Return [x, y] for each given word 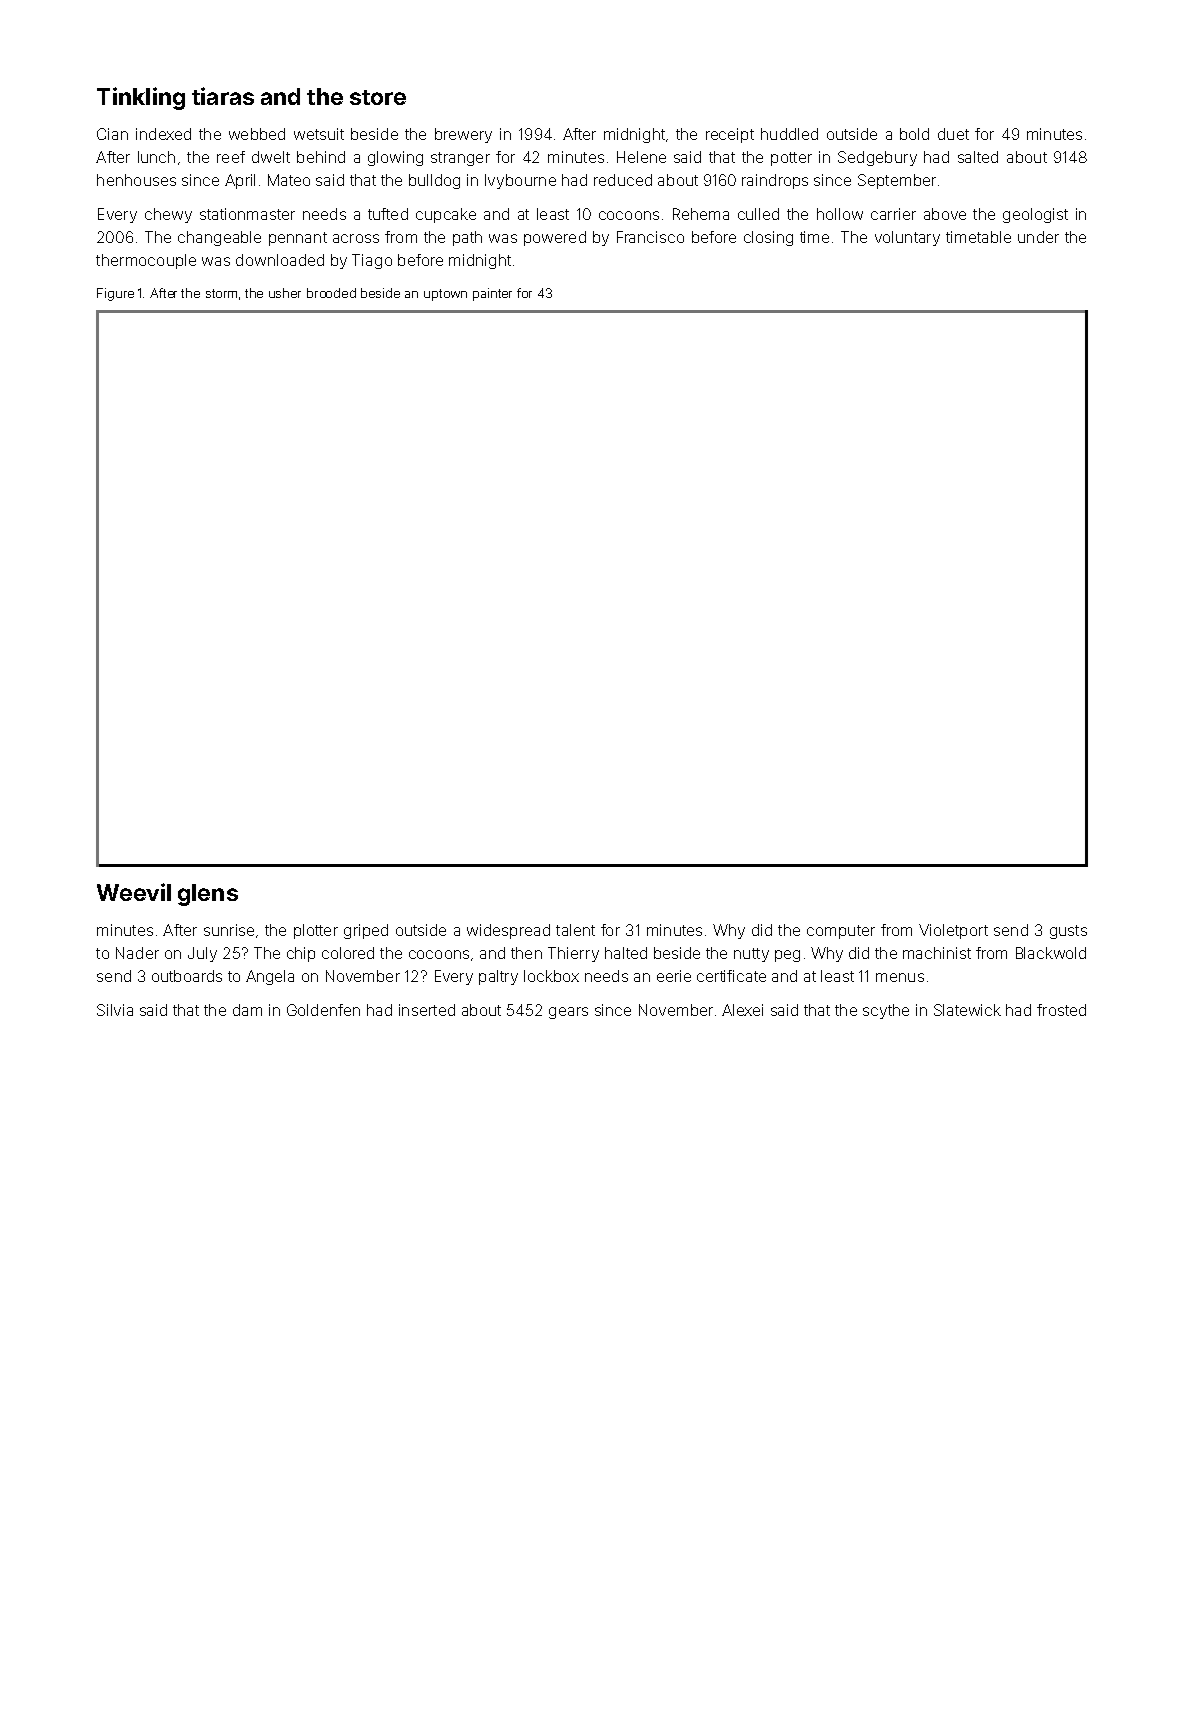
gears [568, 1013]
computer [841, 932]
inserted [427, 1010]
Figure [115, 294]
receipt [730, 135]
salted [978, 157]
